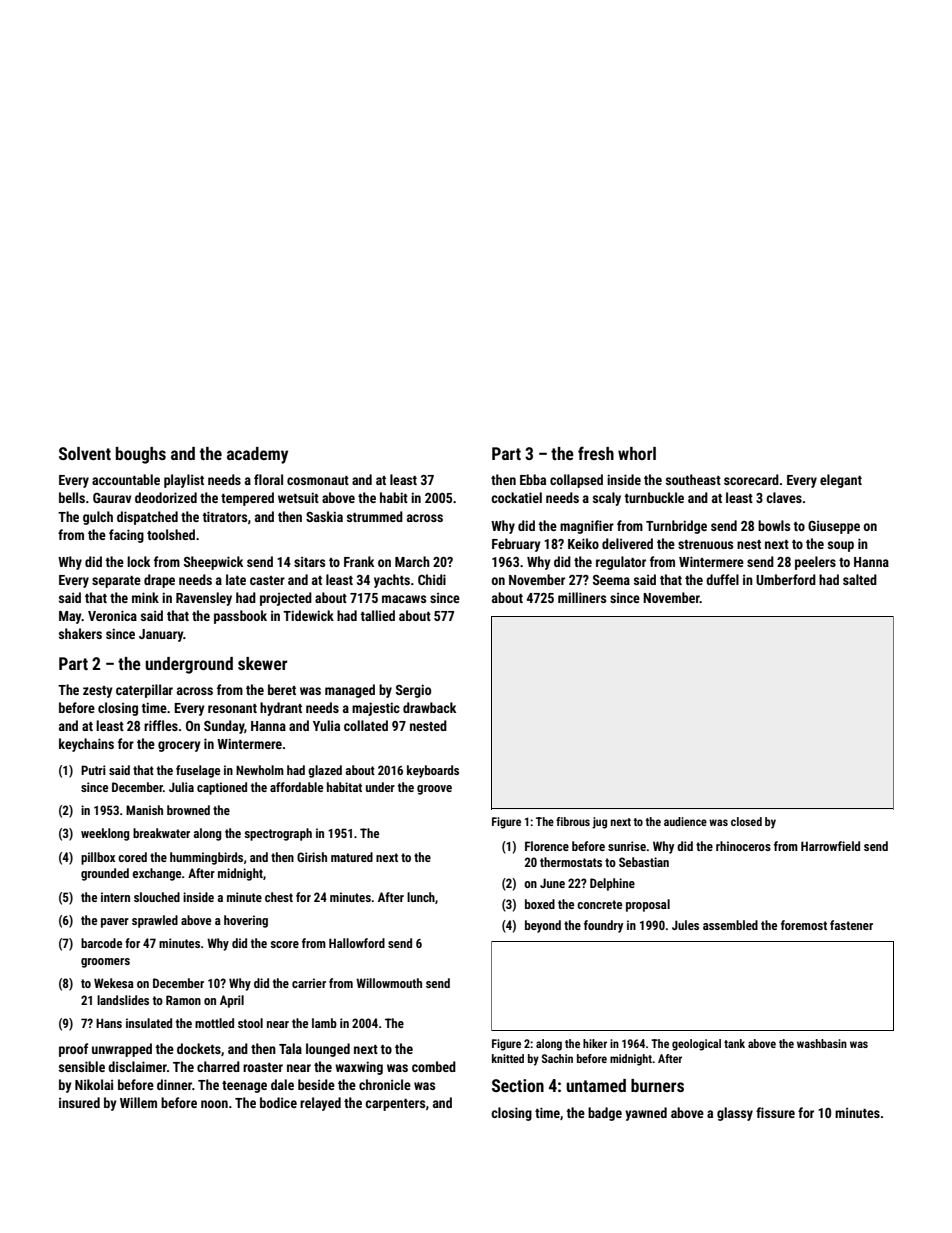 This screenshot has height=1233, width=952. Describe the element at coordinates (834, 527) in the screenshot. I see `Giuseppe` at that location.
